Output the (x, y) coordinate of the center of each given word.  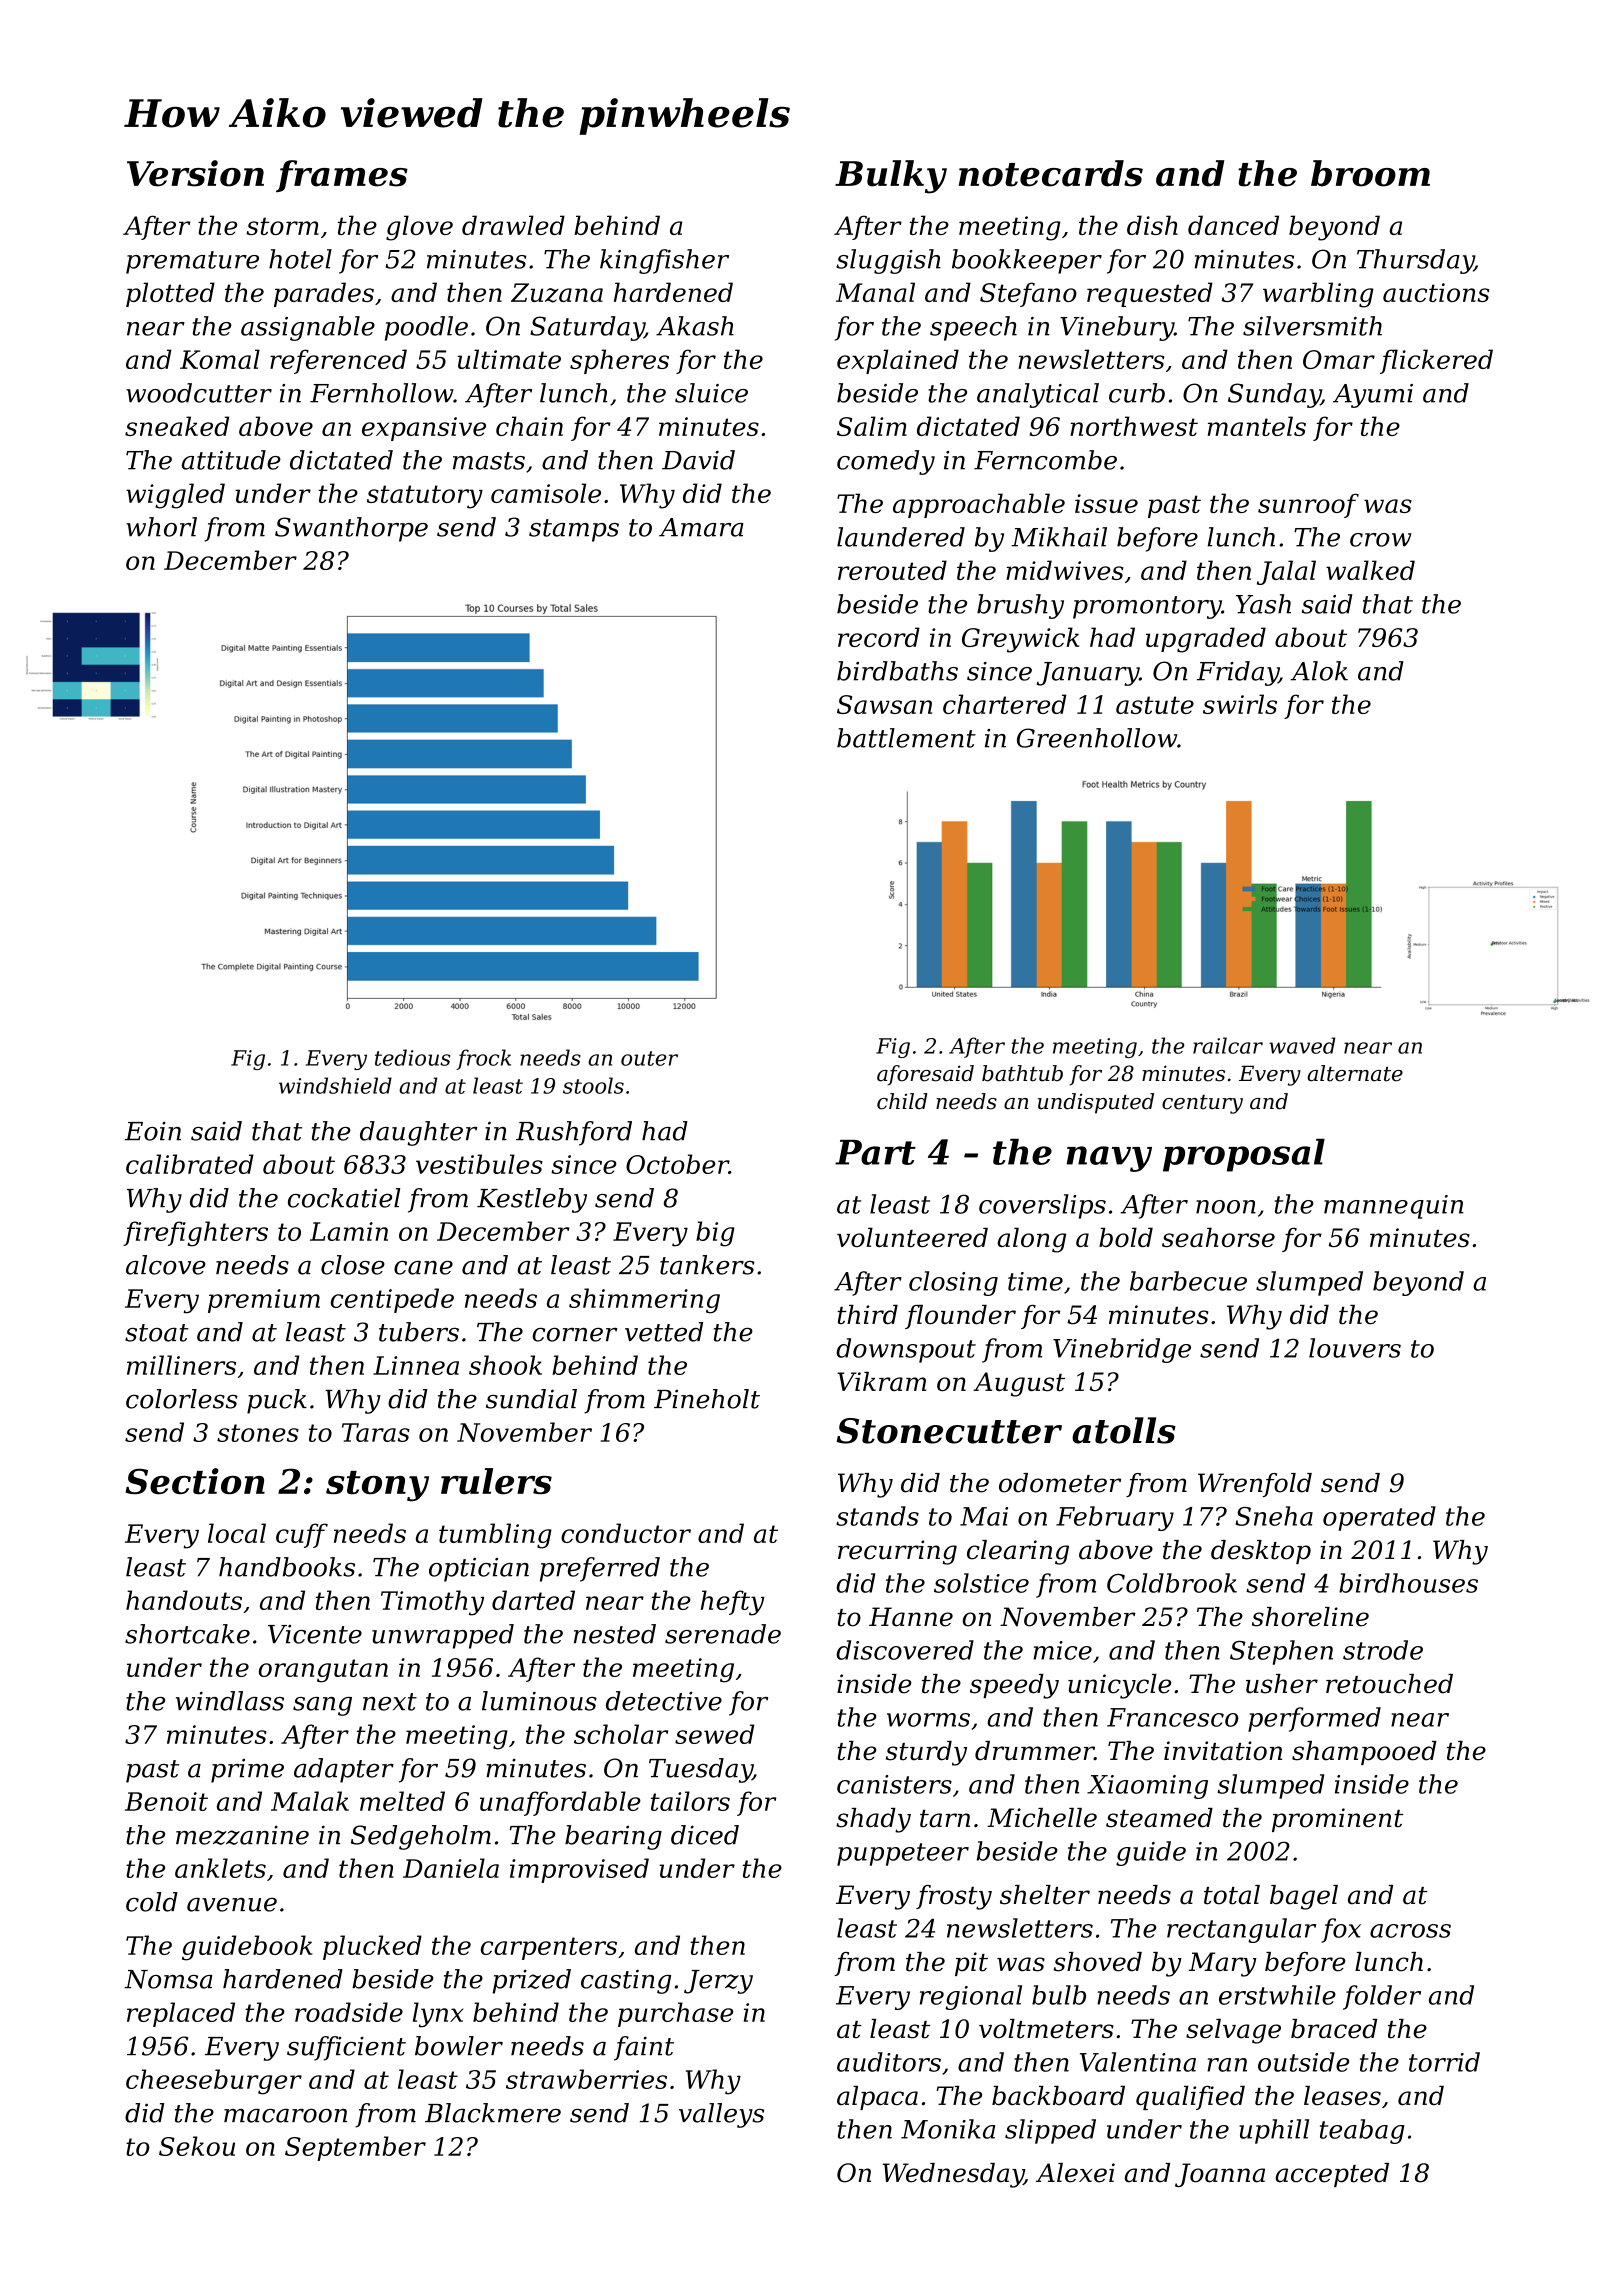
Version (195, 173)
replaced (181, 2014)
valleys (721, 2115)
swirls (1240, 704)
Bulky (891, 177)
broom (1370, 173)
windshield (335, 1085)
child (902, 1101)
